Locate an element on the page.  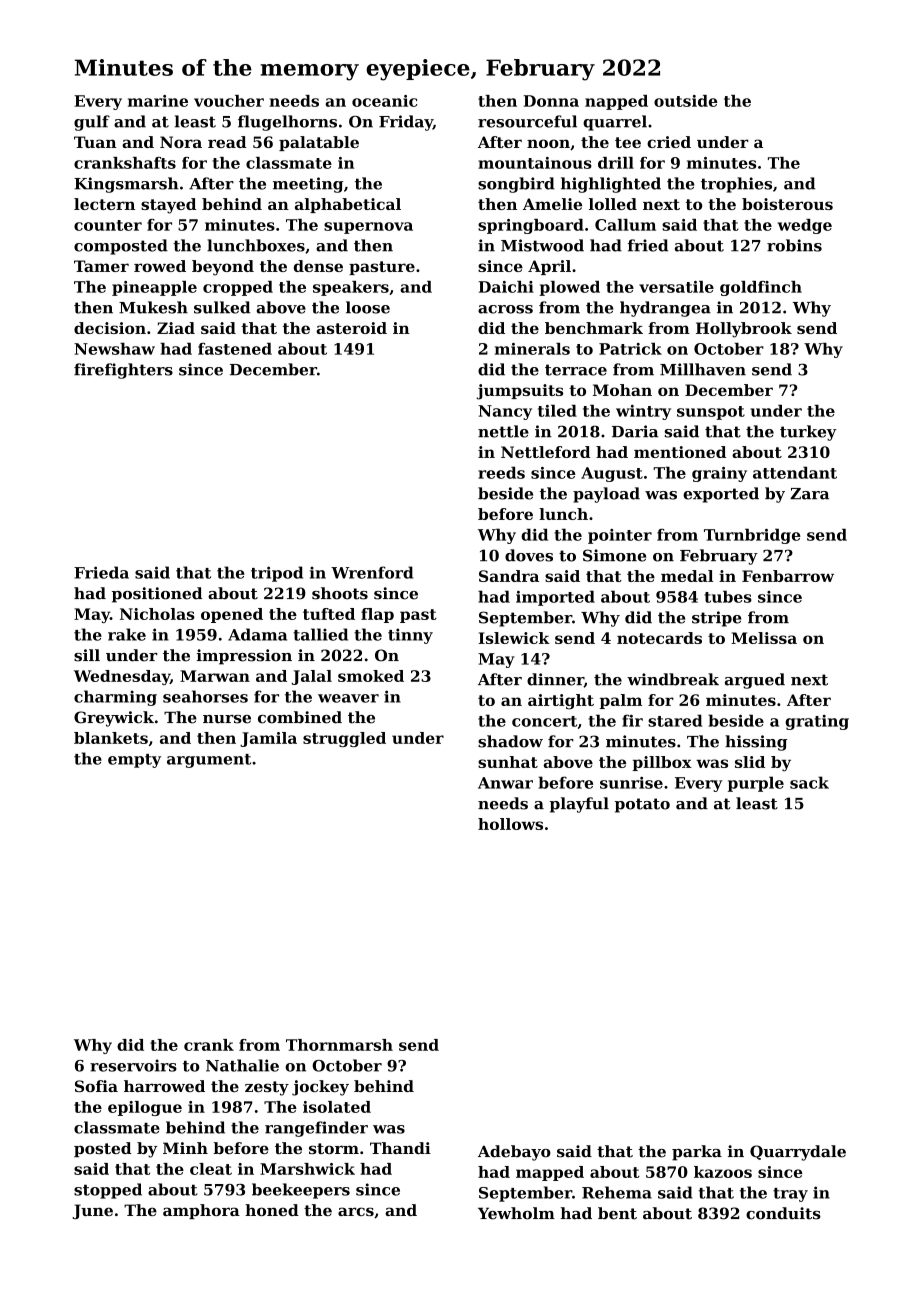
reservoirs is located at coordinates (133, 1065).
